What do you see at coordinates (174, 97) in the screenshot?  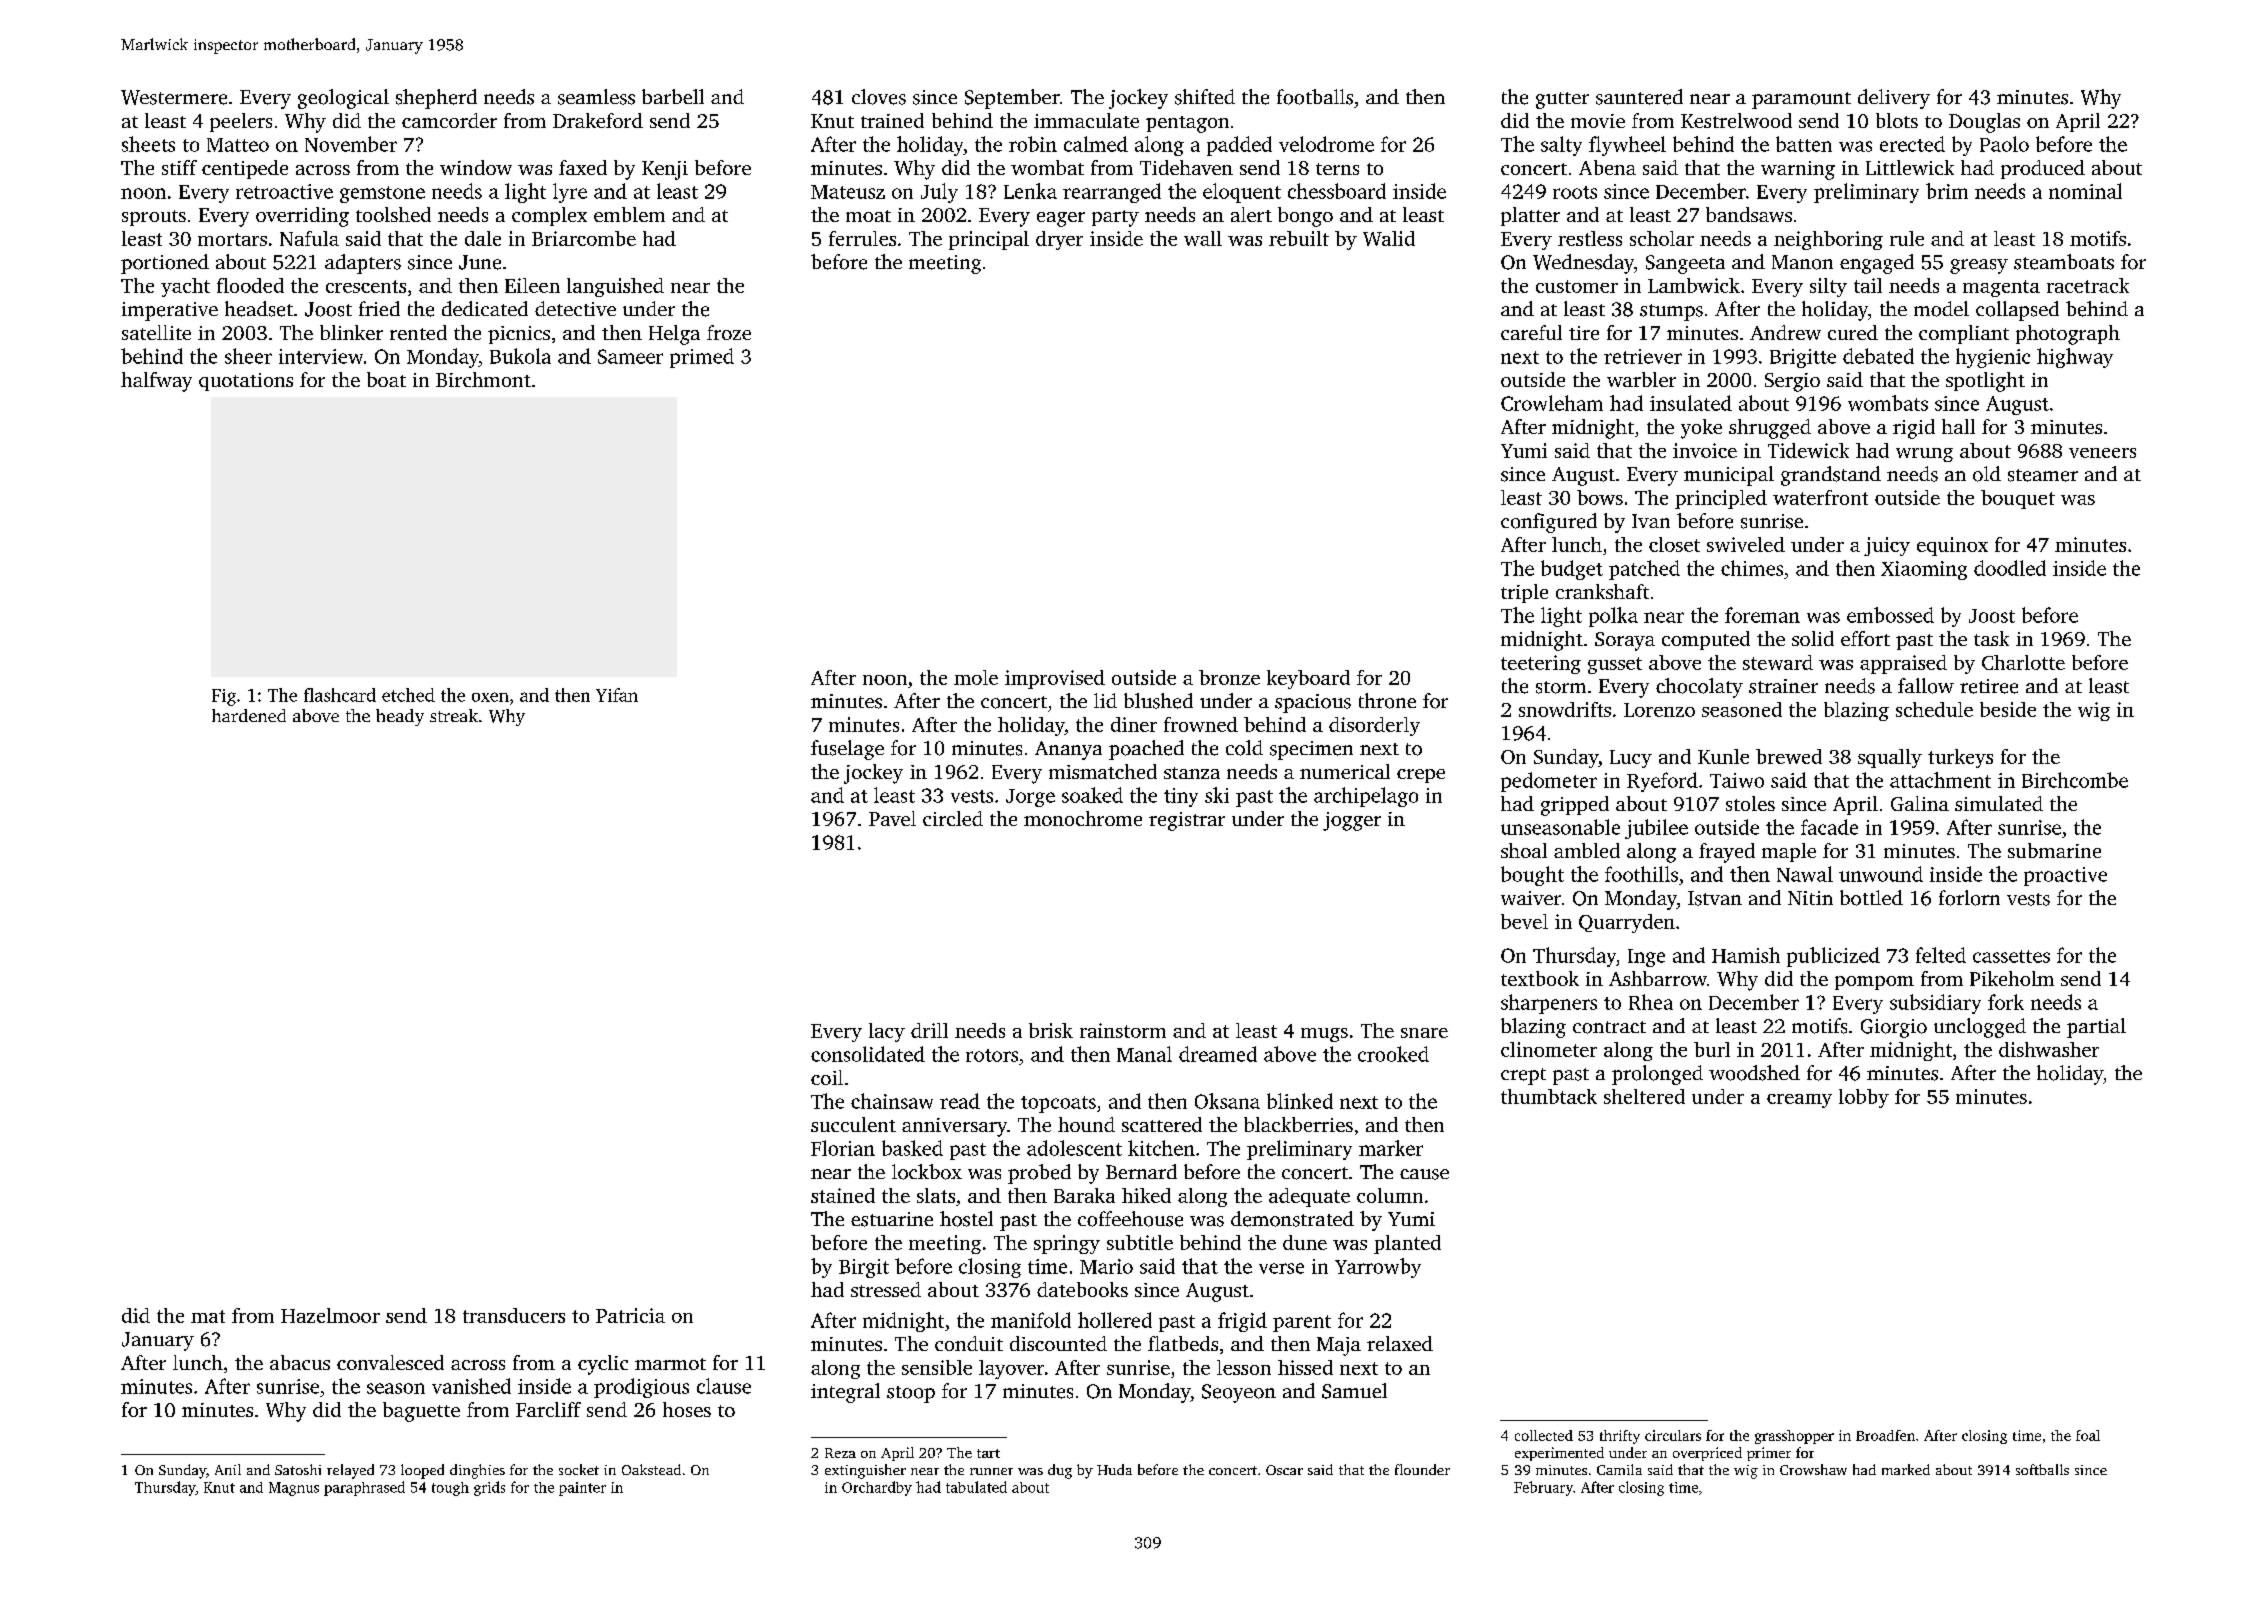 I see `Westermere` at bounding box center [174, 97].
